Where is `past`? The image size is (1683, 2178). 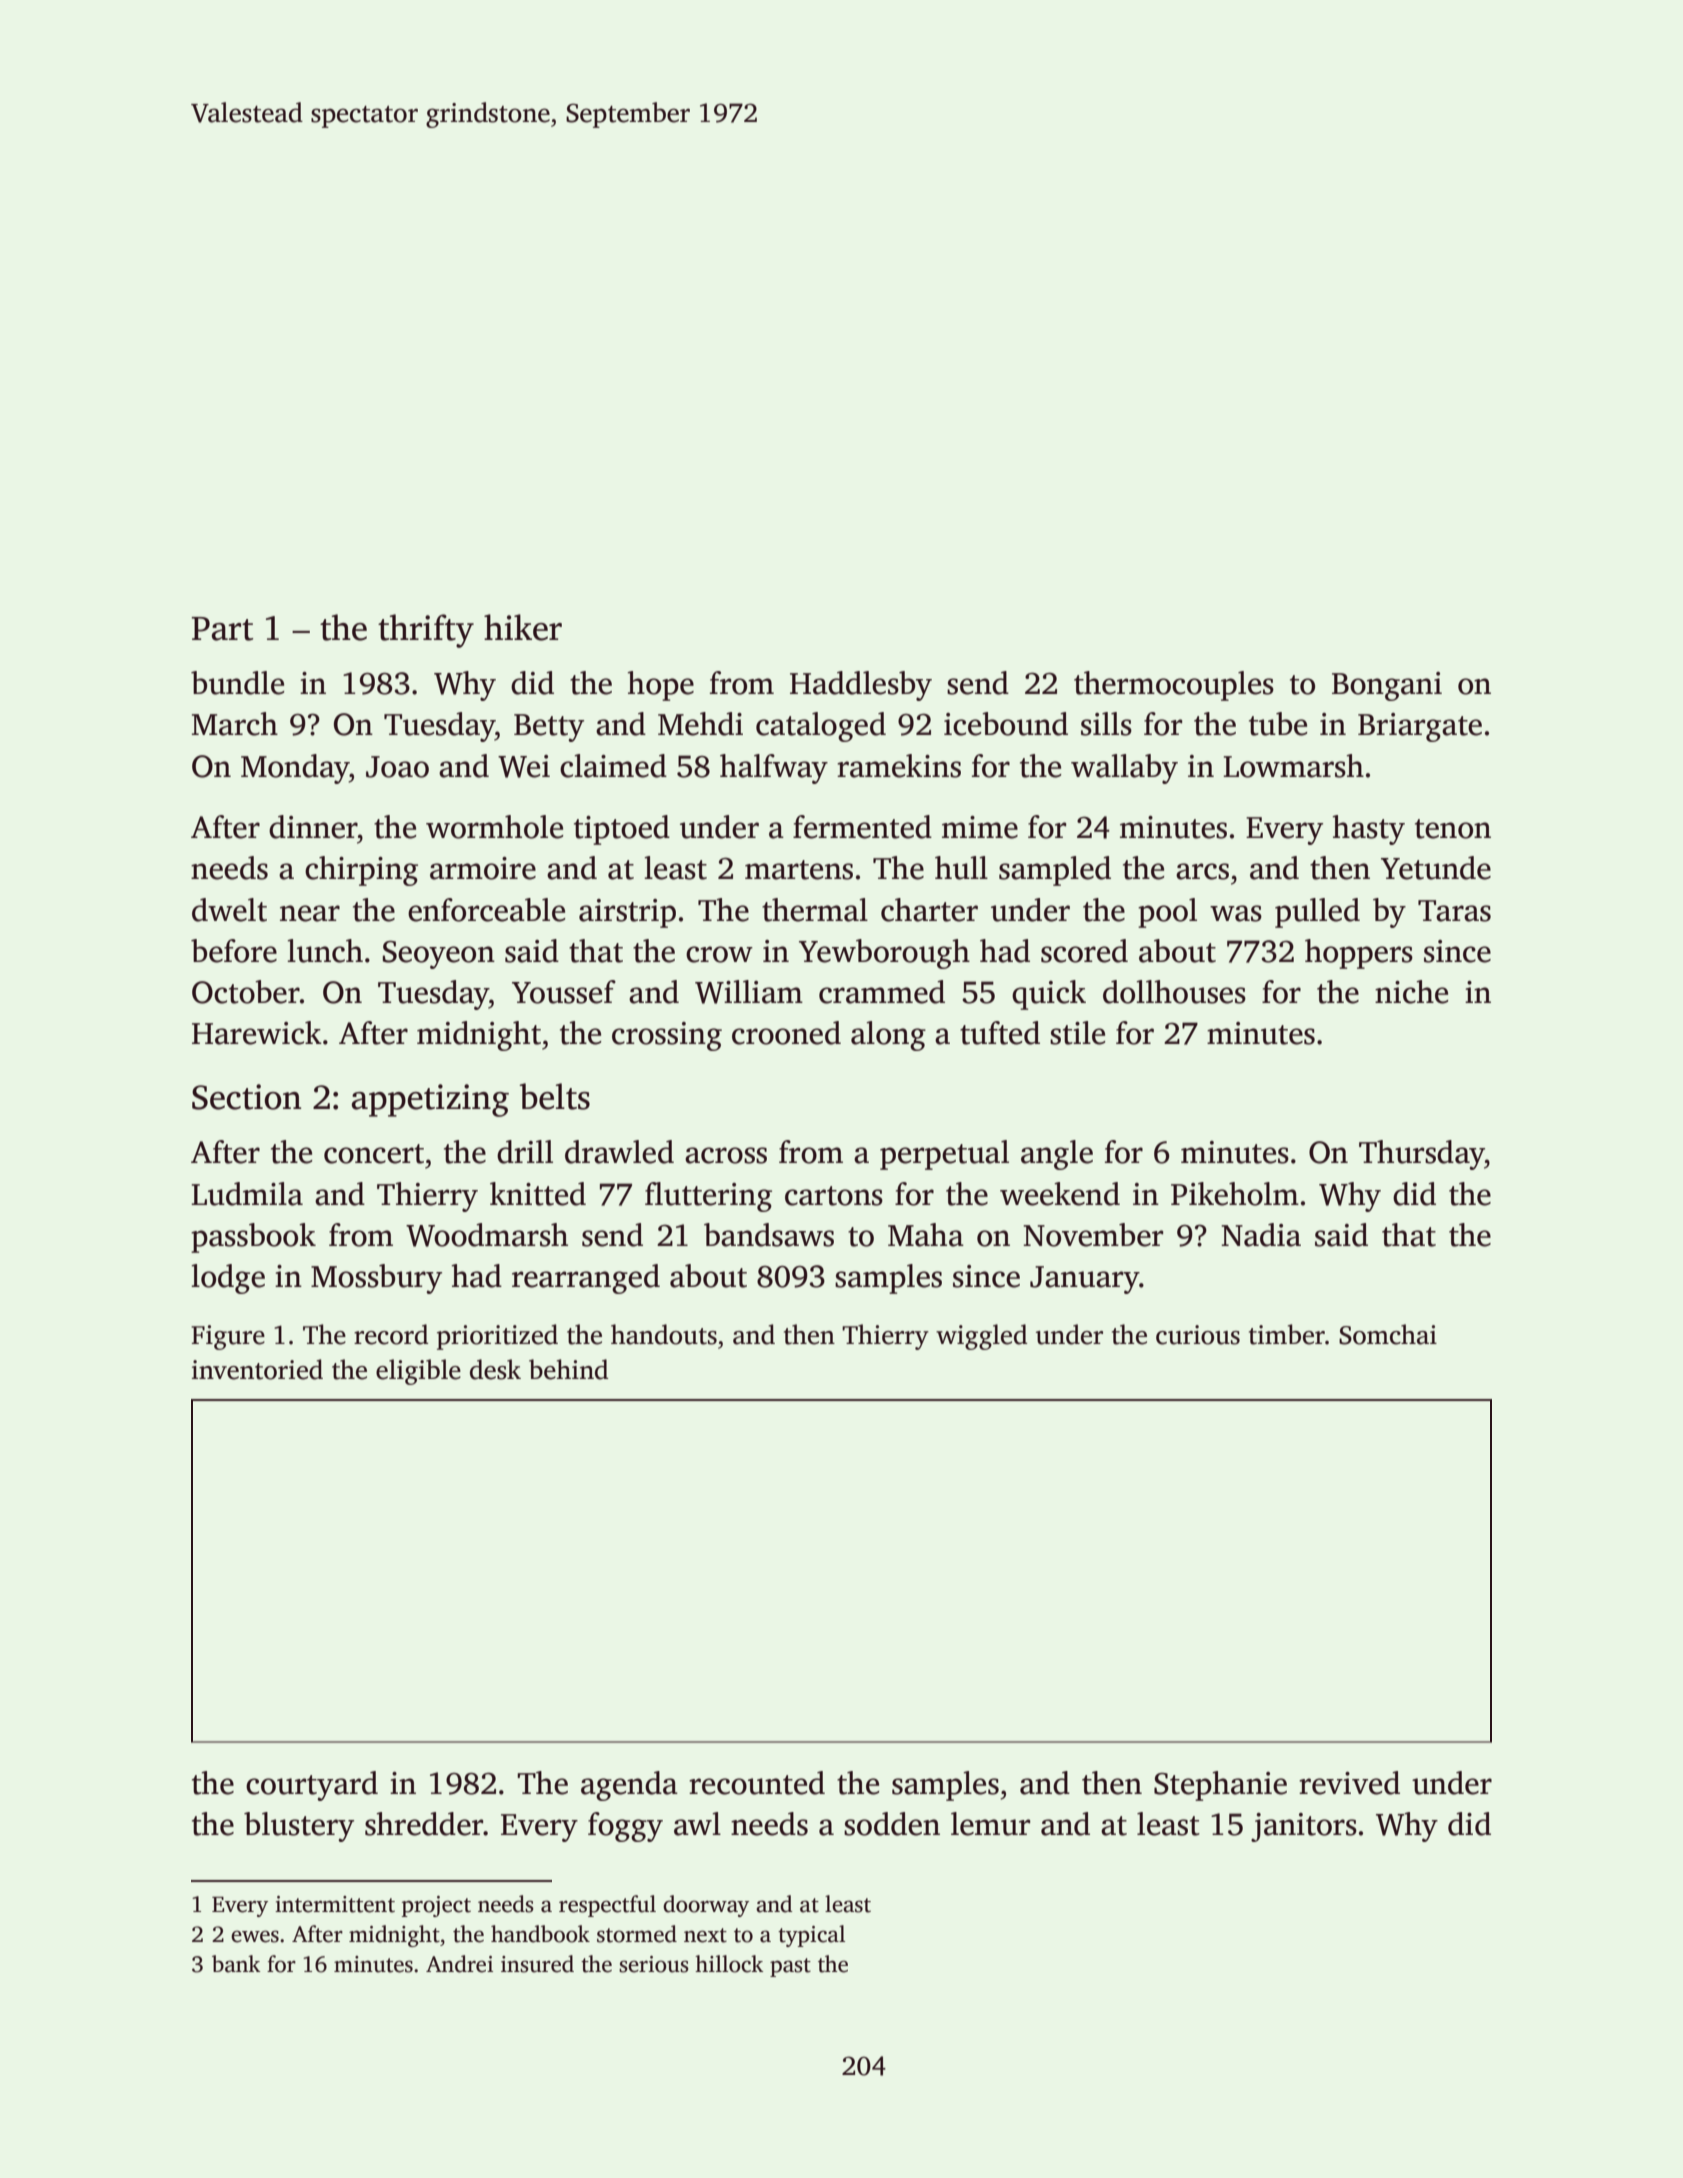 past is located at coordinates (790, 1967).
